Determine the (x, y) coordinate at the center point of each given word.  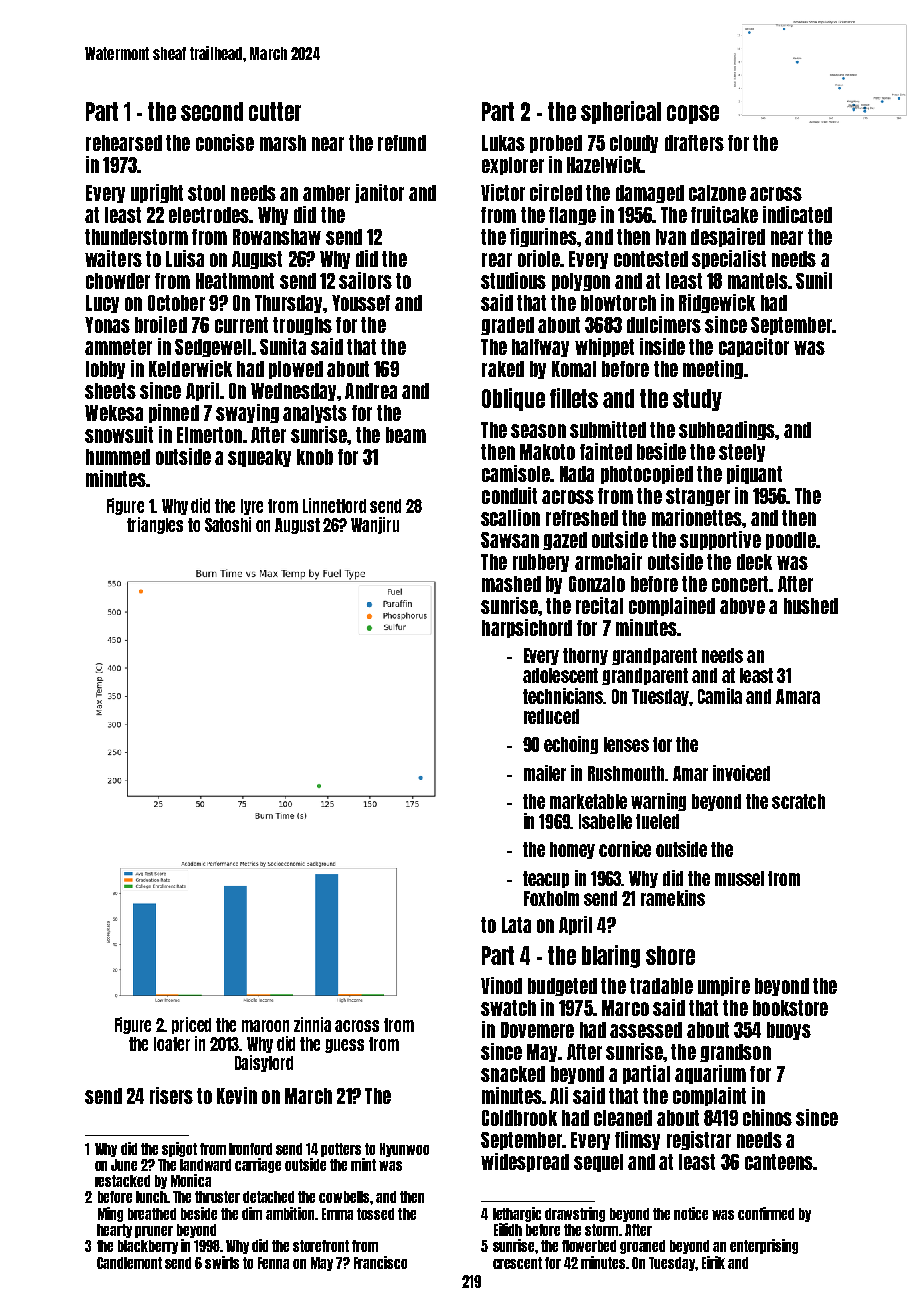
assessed (646, 1030)
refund (402, 143)
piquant (754, 474)
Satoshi (228, 524)
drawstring (575, 1214)
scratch (798, 801)
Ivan (671, 237)
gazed (565, 541)
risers (171, 1095)
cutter (275, 111)
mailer (545, 773)
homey (572, 850)
